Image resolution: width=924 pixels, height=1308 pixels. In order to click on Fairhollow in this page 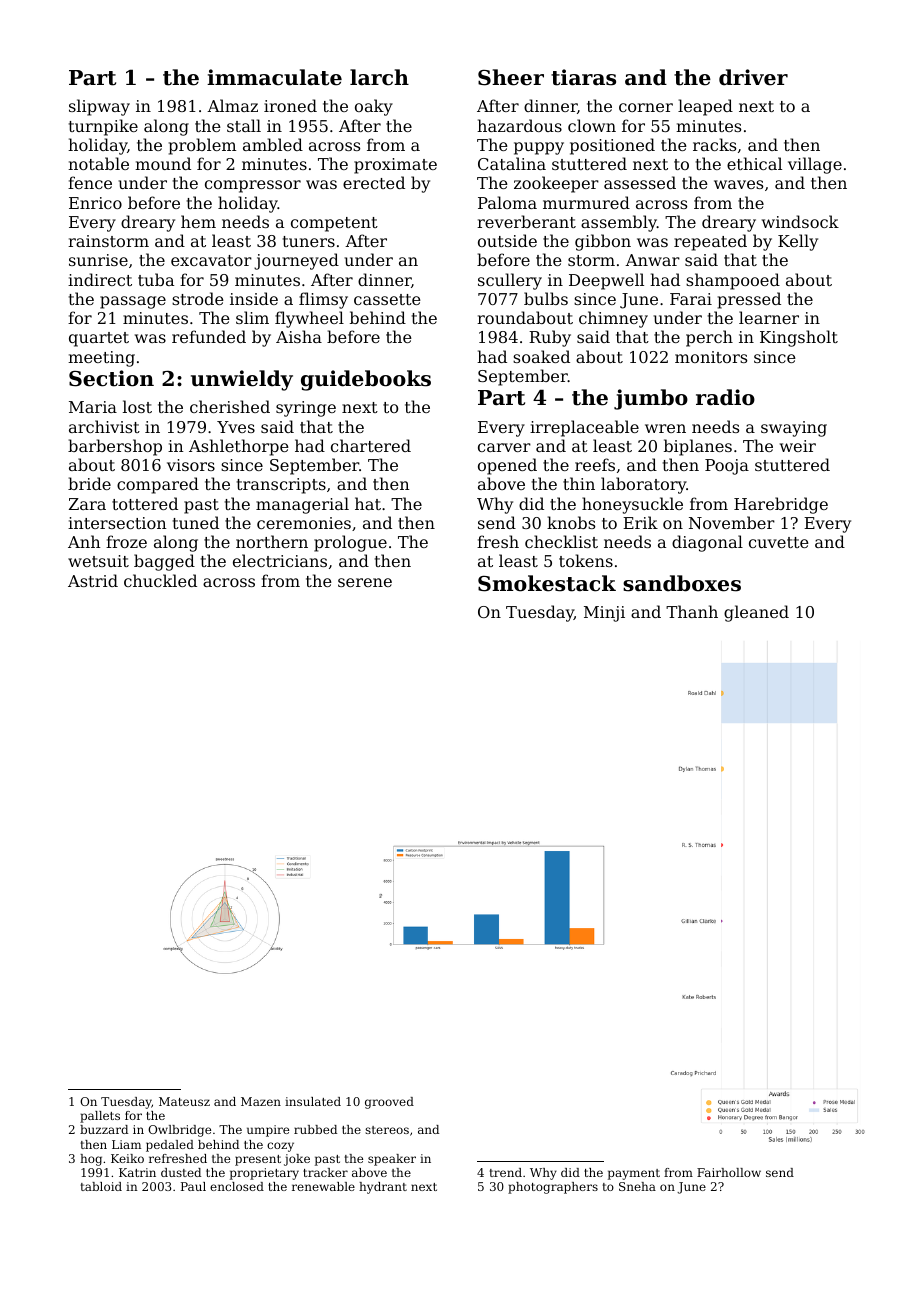, I will do `click(729, 1172)`.
